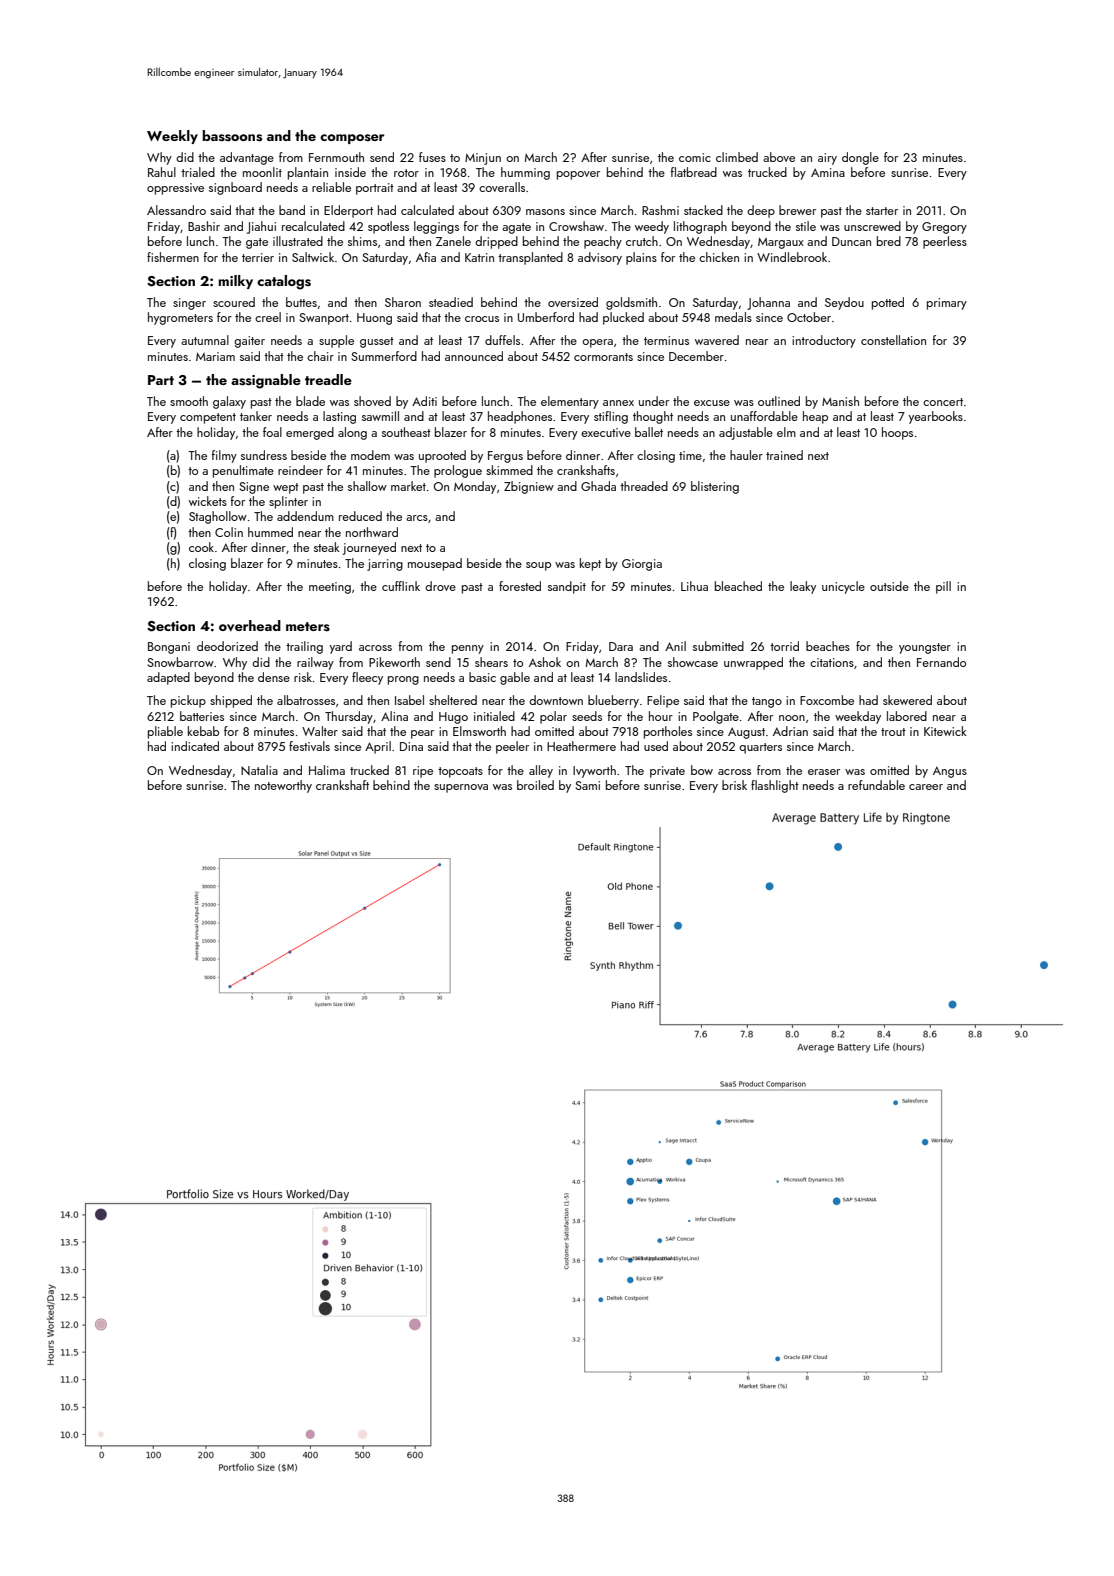  What do you see at coordinates (567, 587) in the screenshot?
I see `sandpit` at bounding box center [567, 587].
